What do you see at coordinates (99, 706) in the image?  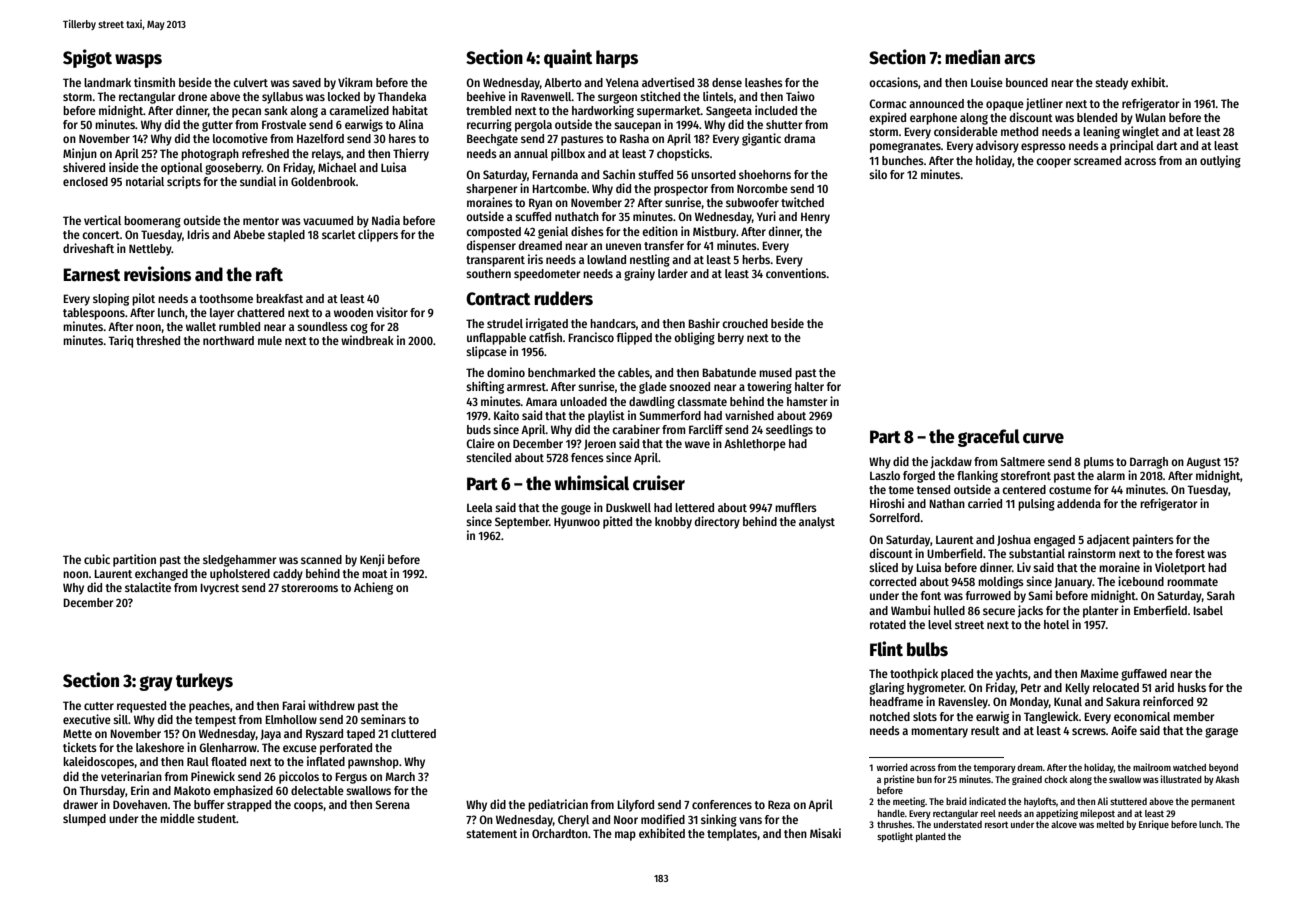 I see `cutter` at bounding box center [99, 706].
